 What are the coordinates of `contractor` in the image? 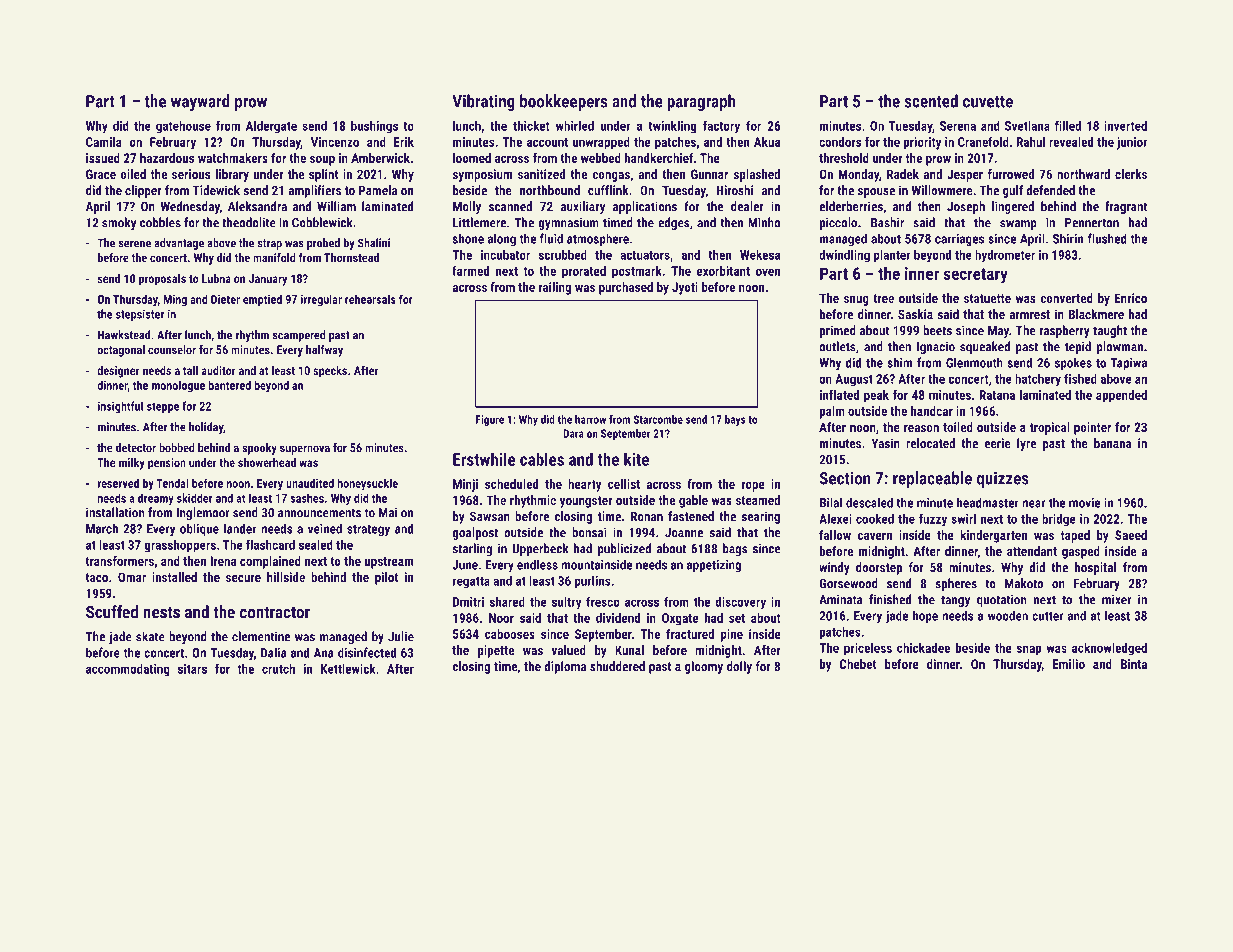 It's located at (275, 613).
